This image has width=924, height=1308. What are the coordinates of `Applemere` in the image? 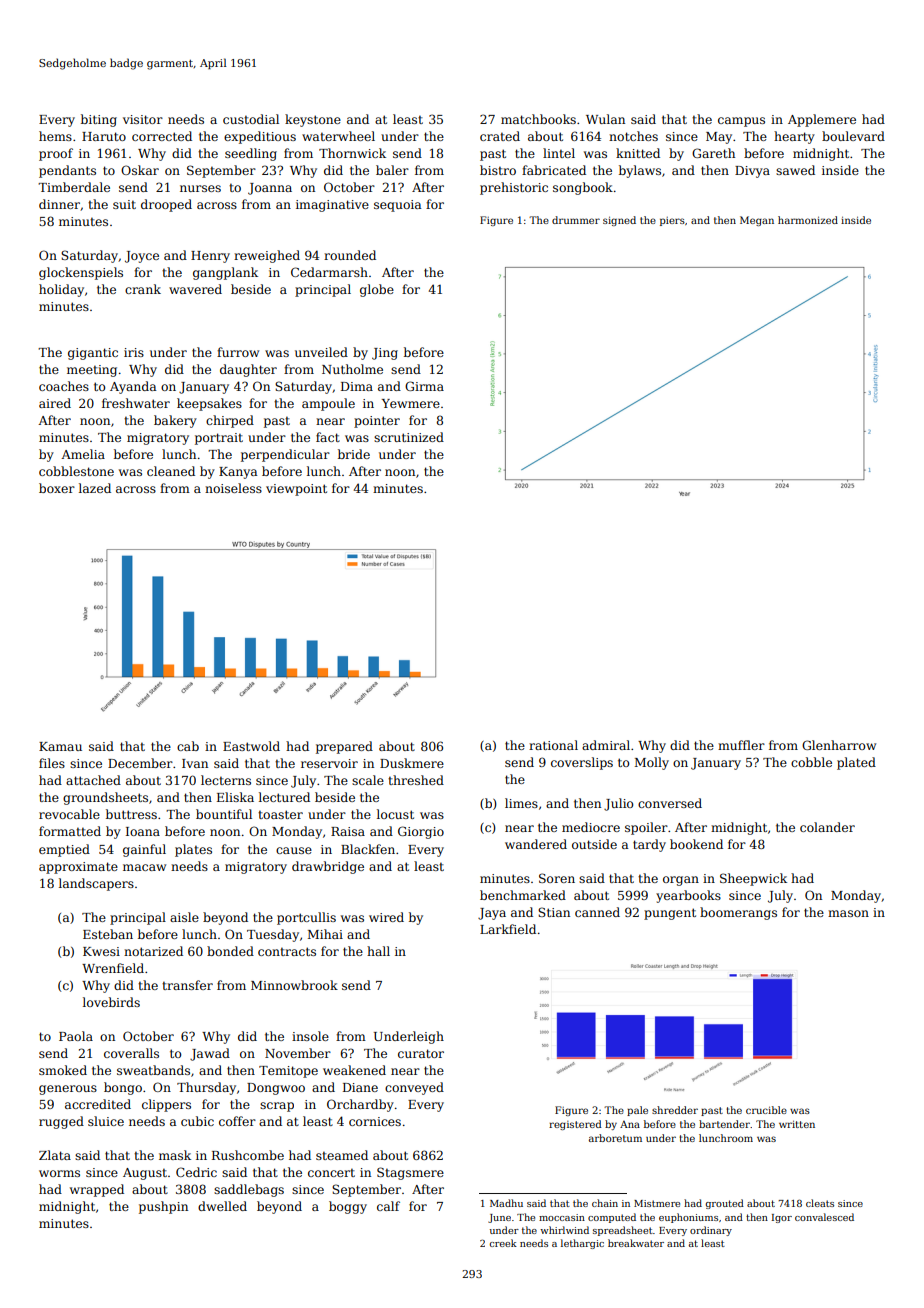 It's located at (822, 120).
